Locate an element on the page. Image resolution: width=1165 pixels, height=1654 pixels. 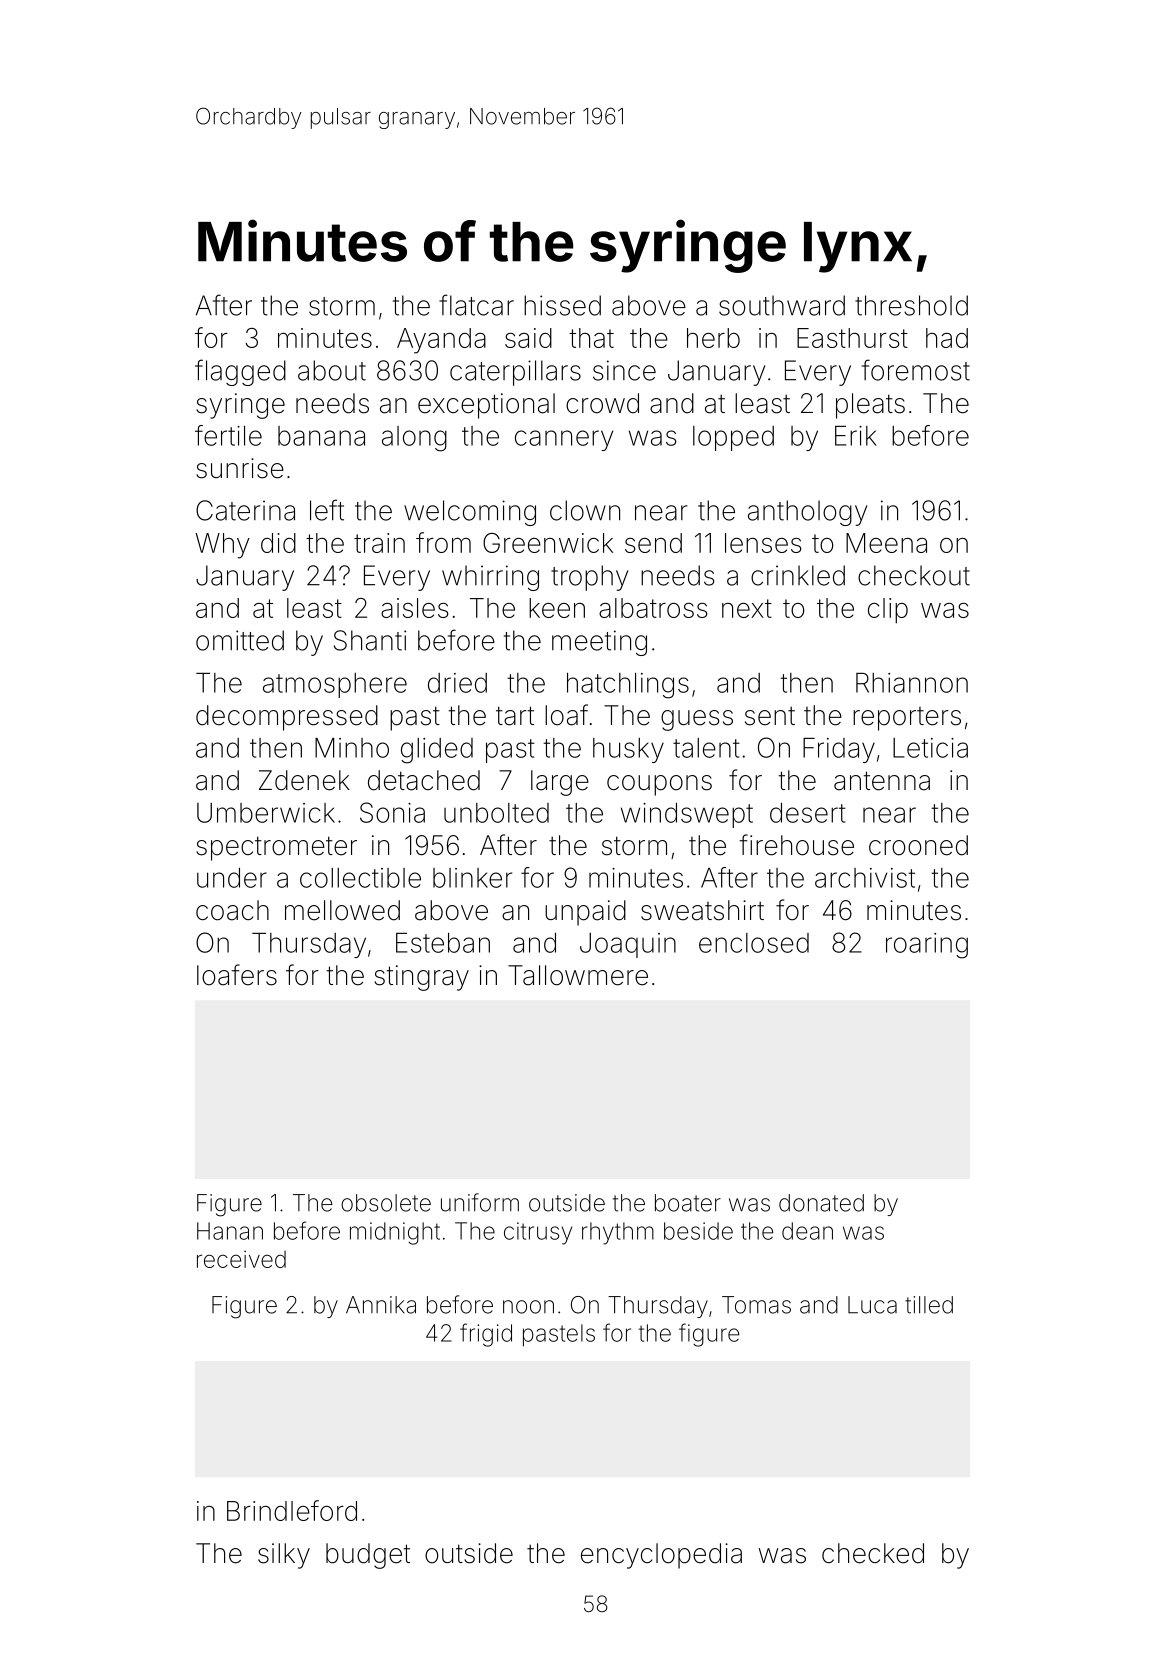
silky is located at coordinates (284, 1556).
